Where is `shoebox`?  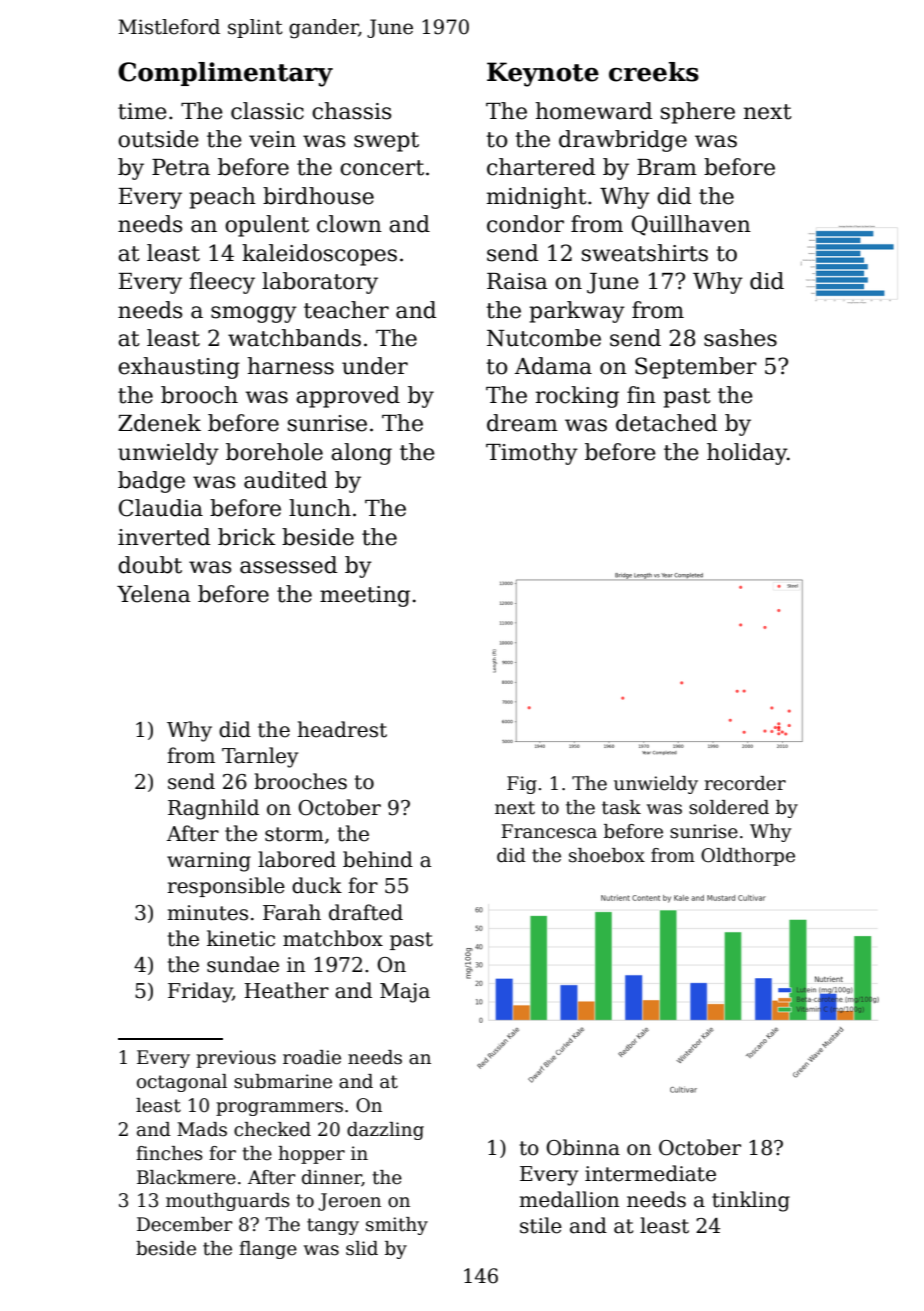 shoebox is located at coordinates (607, 855).
